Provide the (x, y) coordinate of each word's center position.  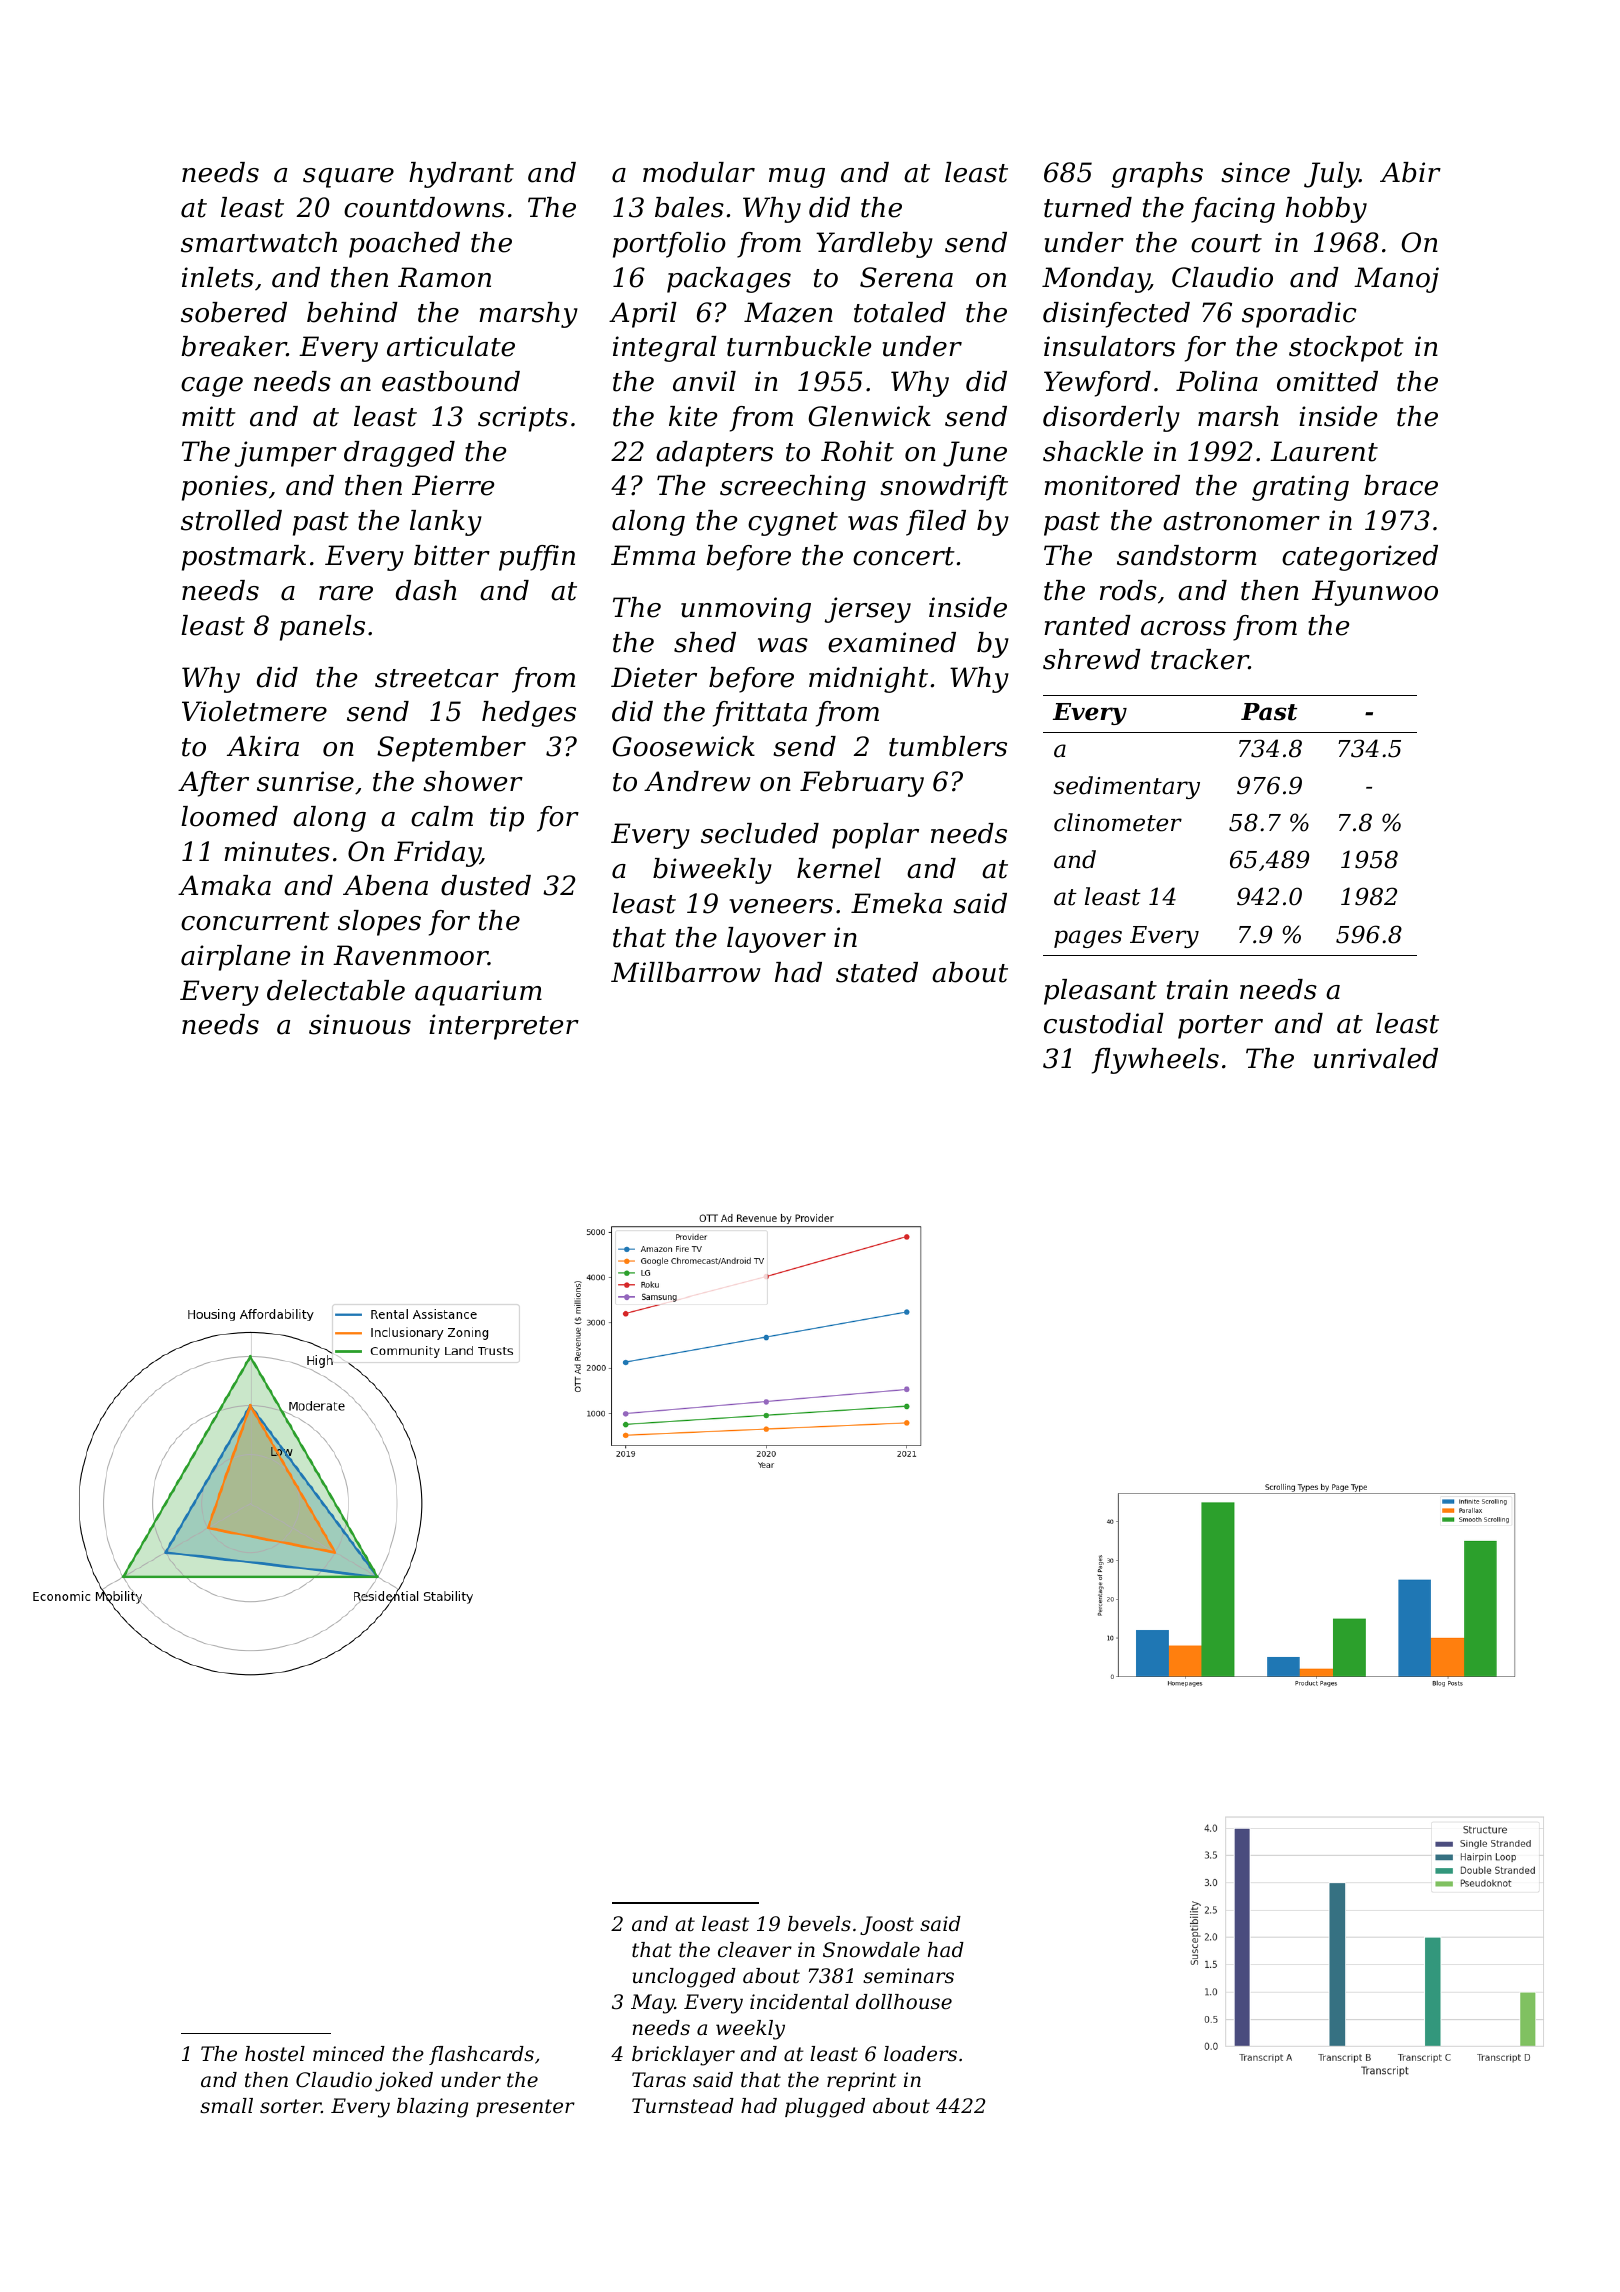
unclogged (684, 1978)
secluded (760, 833)
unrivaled (1376, 1058)
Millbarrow (686, 972)
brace (1401, 485)
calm (442, 816)
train (1197, 989)
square (348, 178)
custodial (1104, 1023)
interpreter (504, 1027)
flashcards (481, 2055)
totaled (900, 312)
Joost (887, 1925)
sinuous (360, 1024)
